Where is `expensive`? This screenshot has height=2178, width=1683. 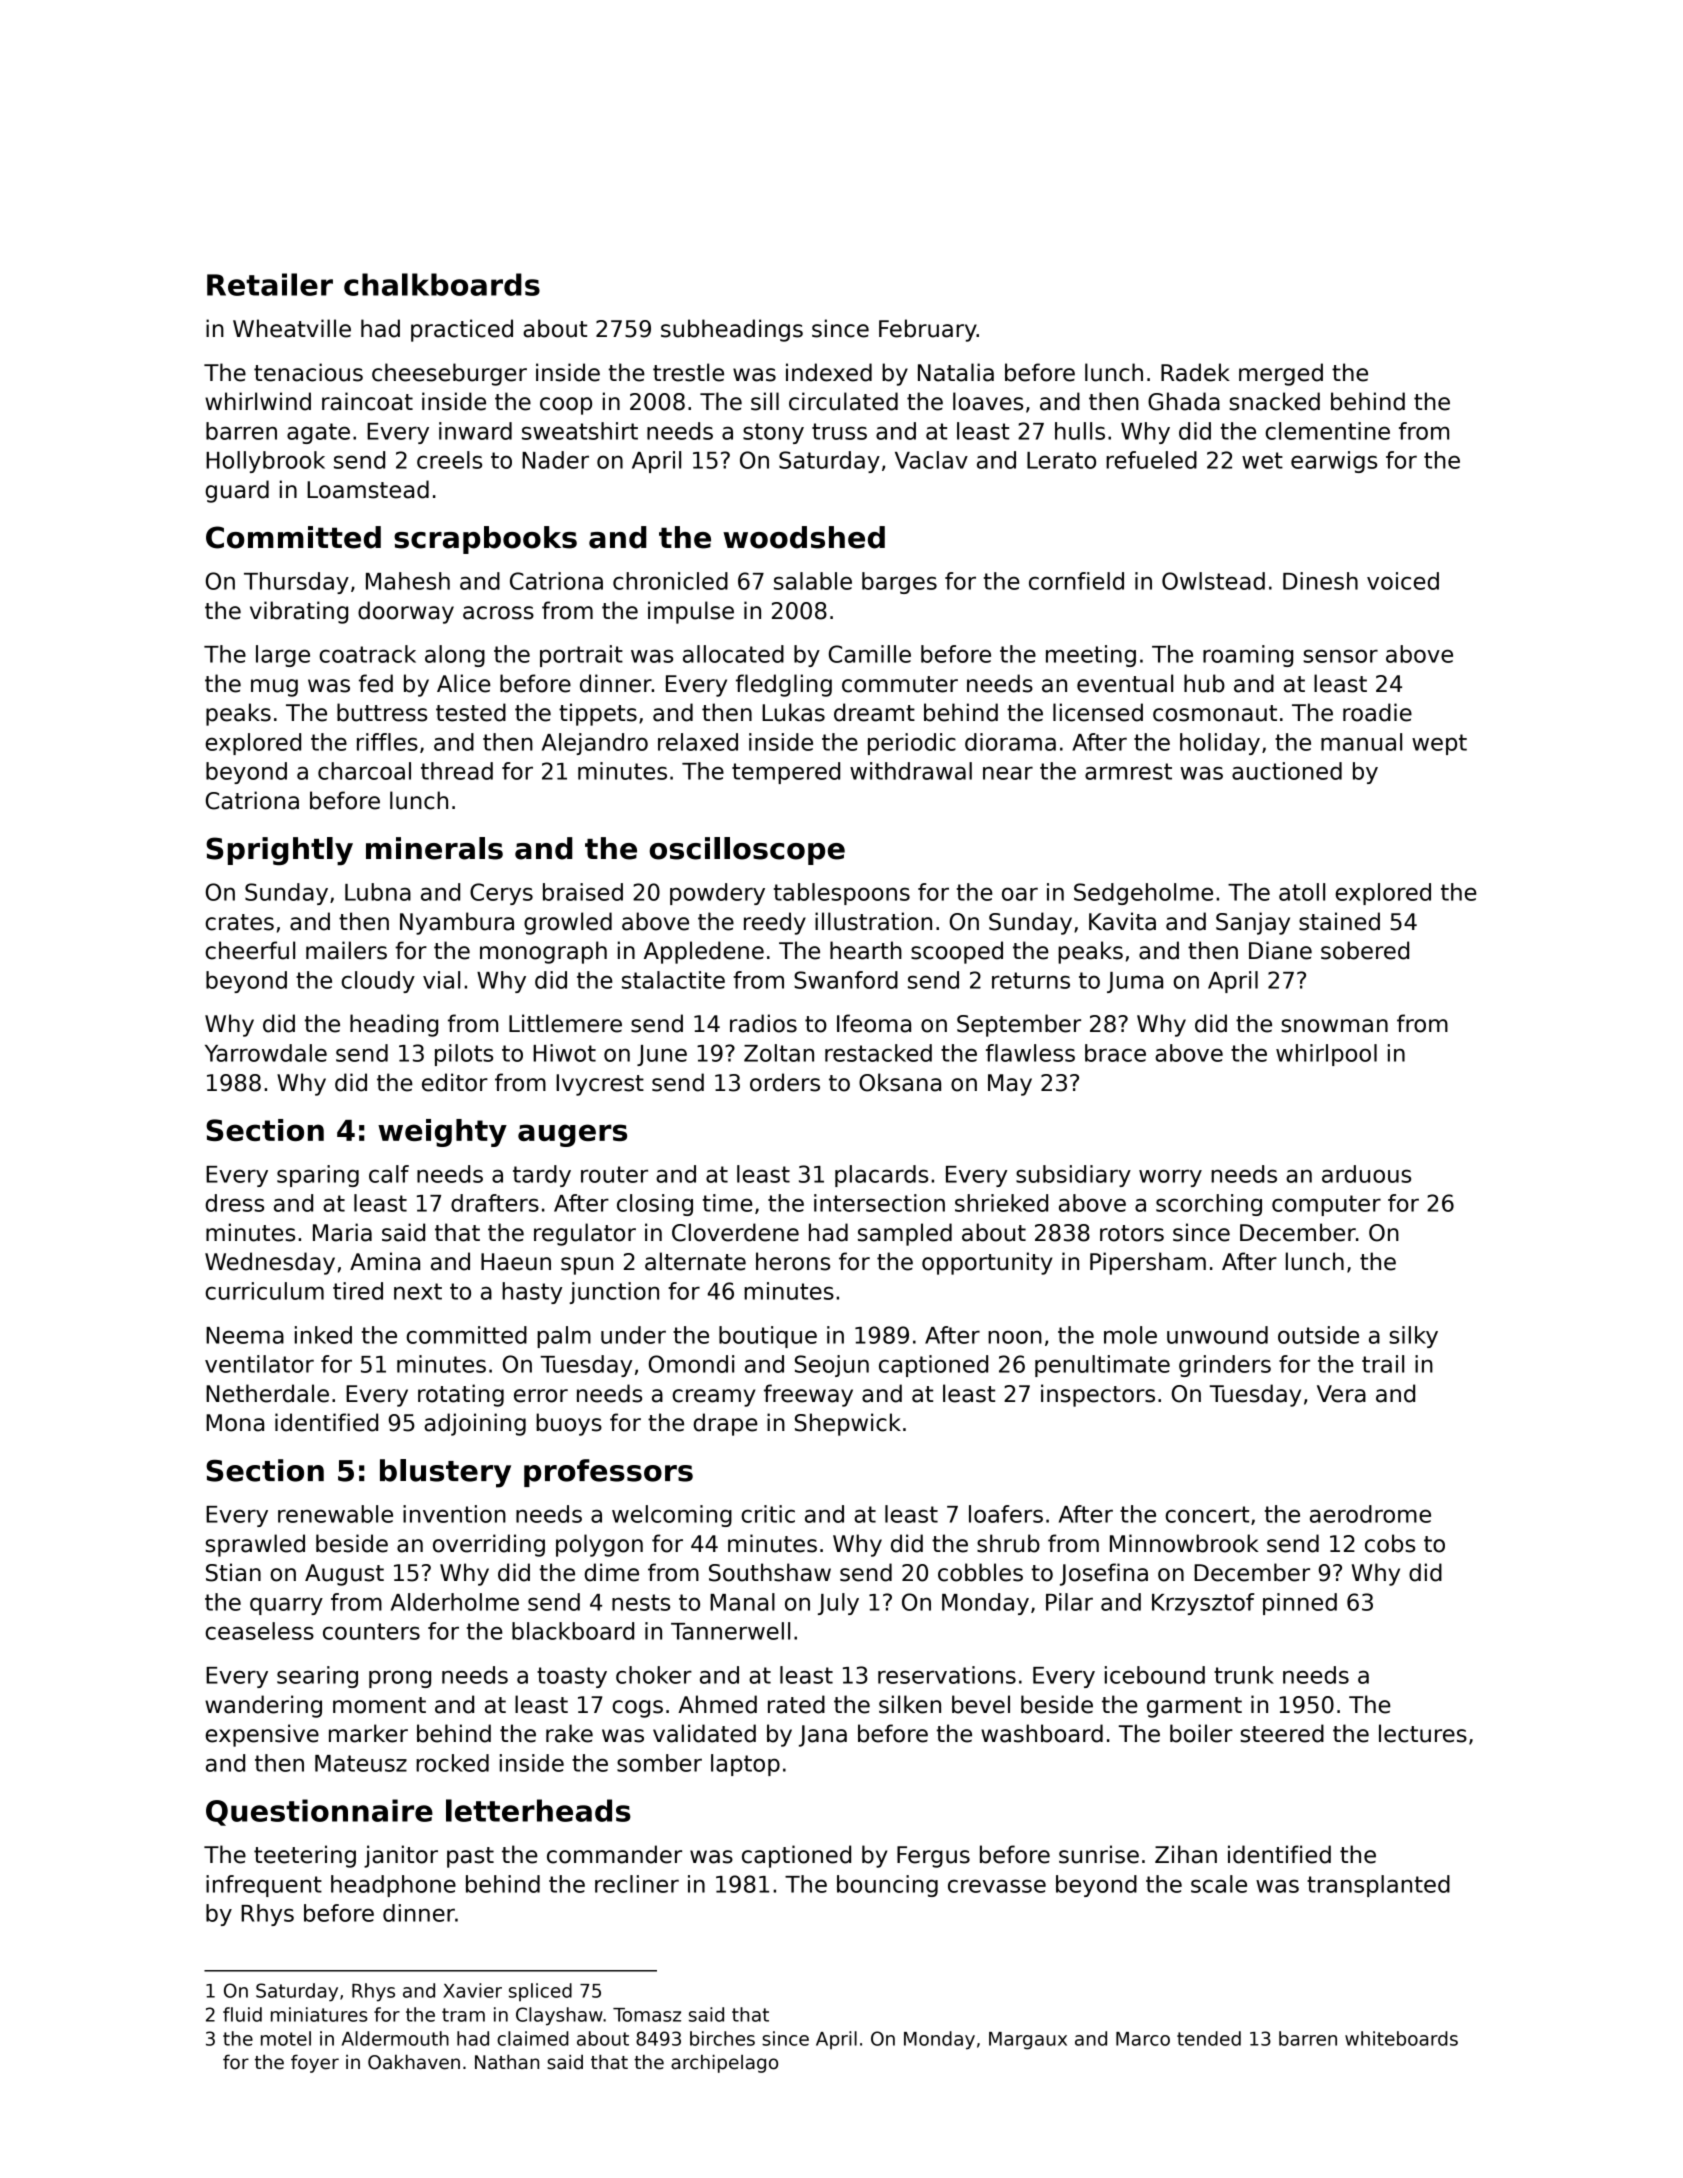
expensive is located at coordinates (262, 1735).
